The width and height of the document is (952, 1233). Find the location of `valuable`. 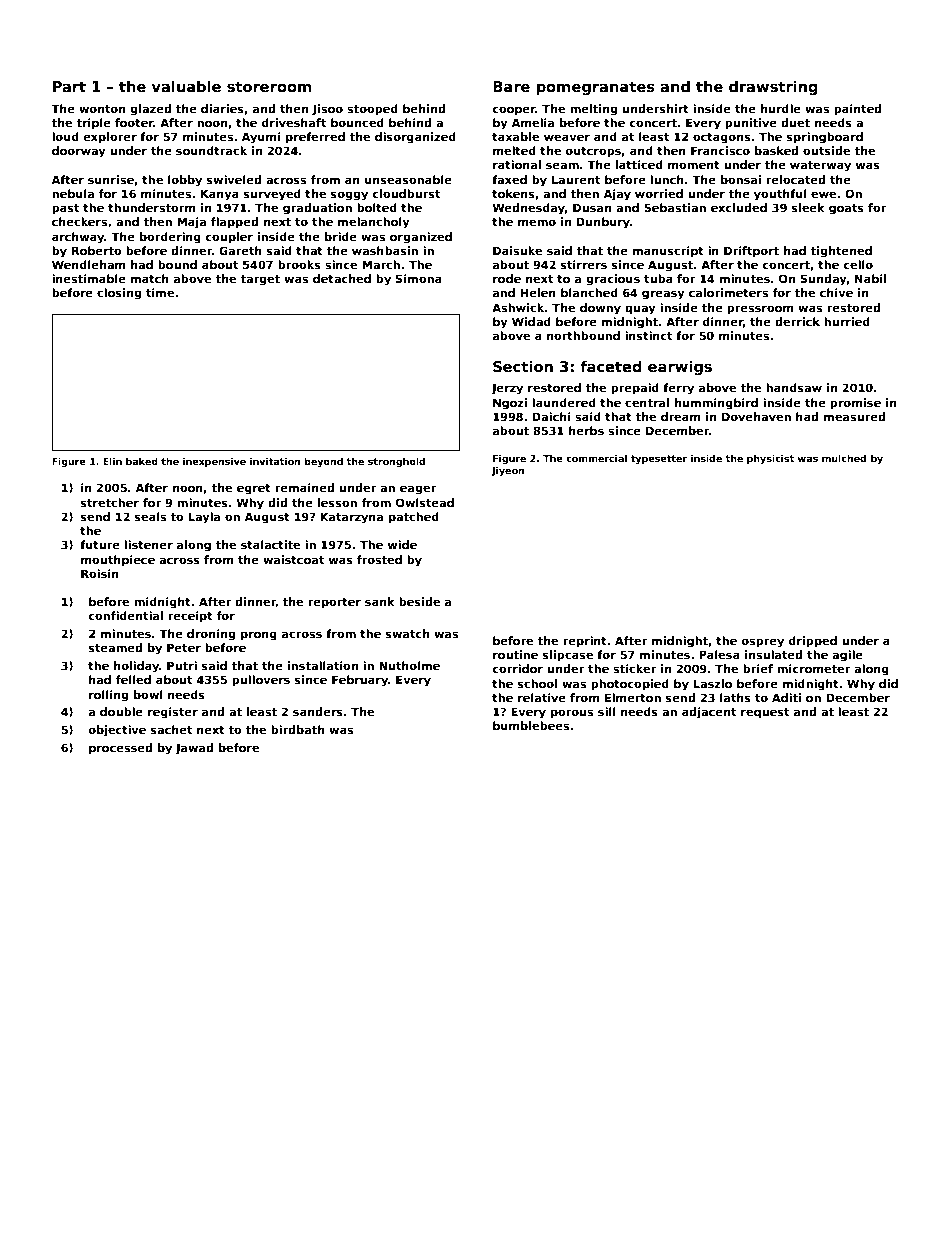

valuable is located at coordinates (186, 86).
